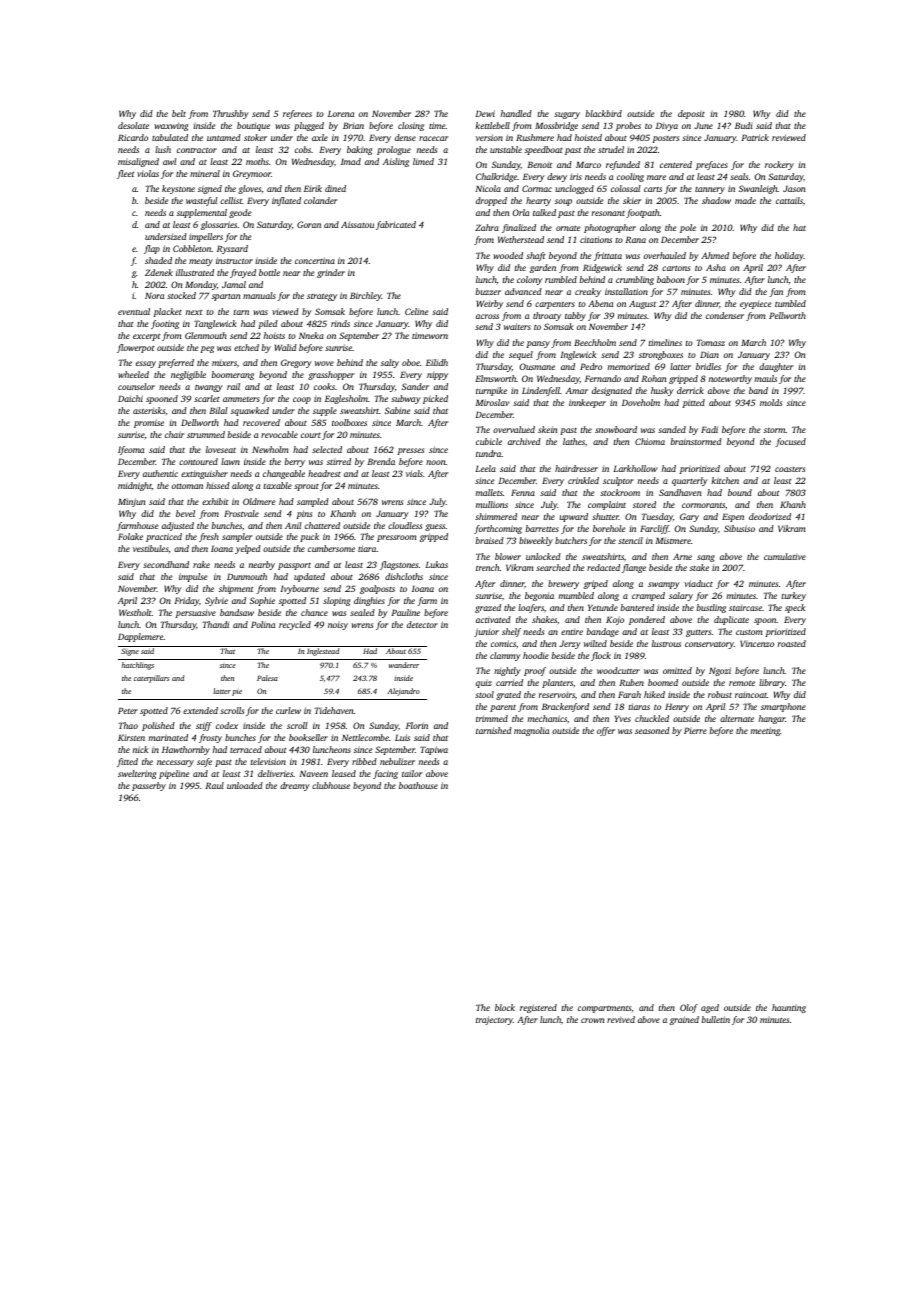 This page has height=1308, width=924. Describe the element at coordinates (295, 786) in the page. I see `dreamy` at that location.
